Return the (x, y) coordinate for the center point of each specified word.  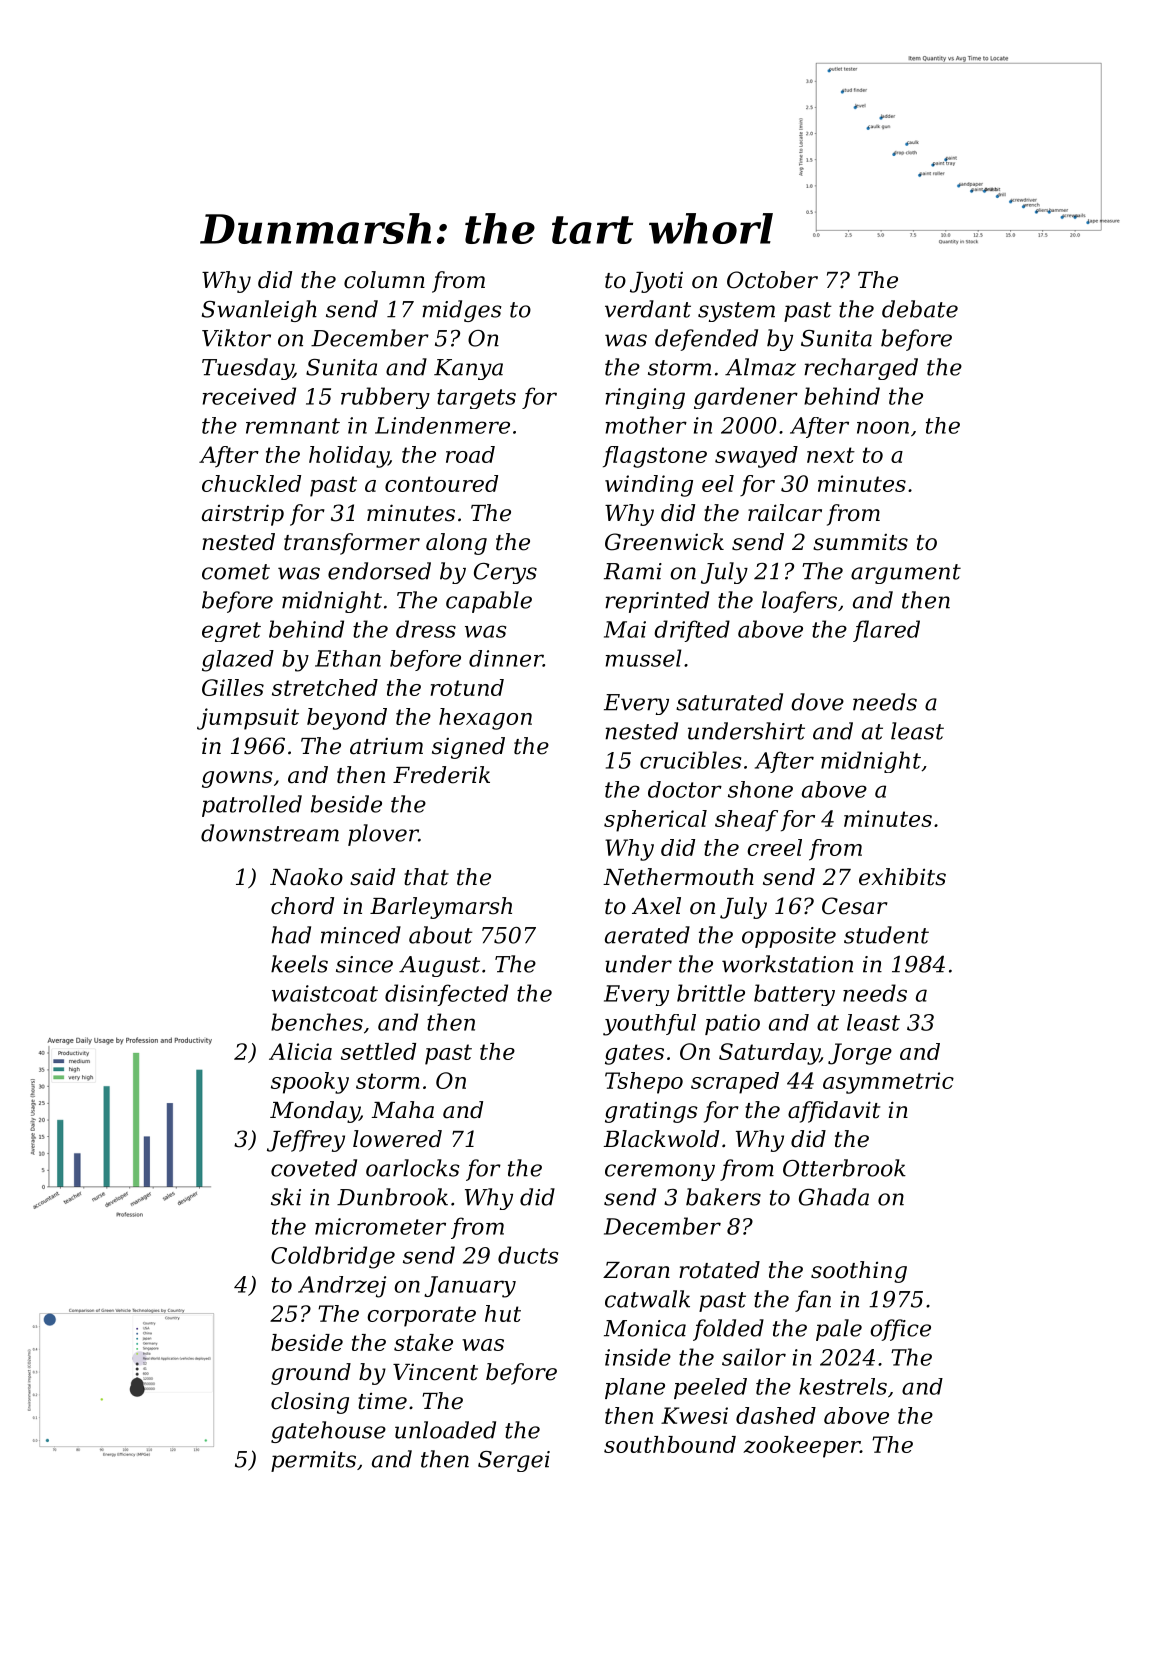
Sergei (514, 1461)
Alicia (300, 1051)
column (384, 280)
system (736, 312)
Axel (656, 906)
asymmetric (888, 1083)
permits (313, 1461)
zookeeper (801, 1447)
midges (461, 311)
